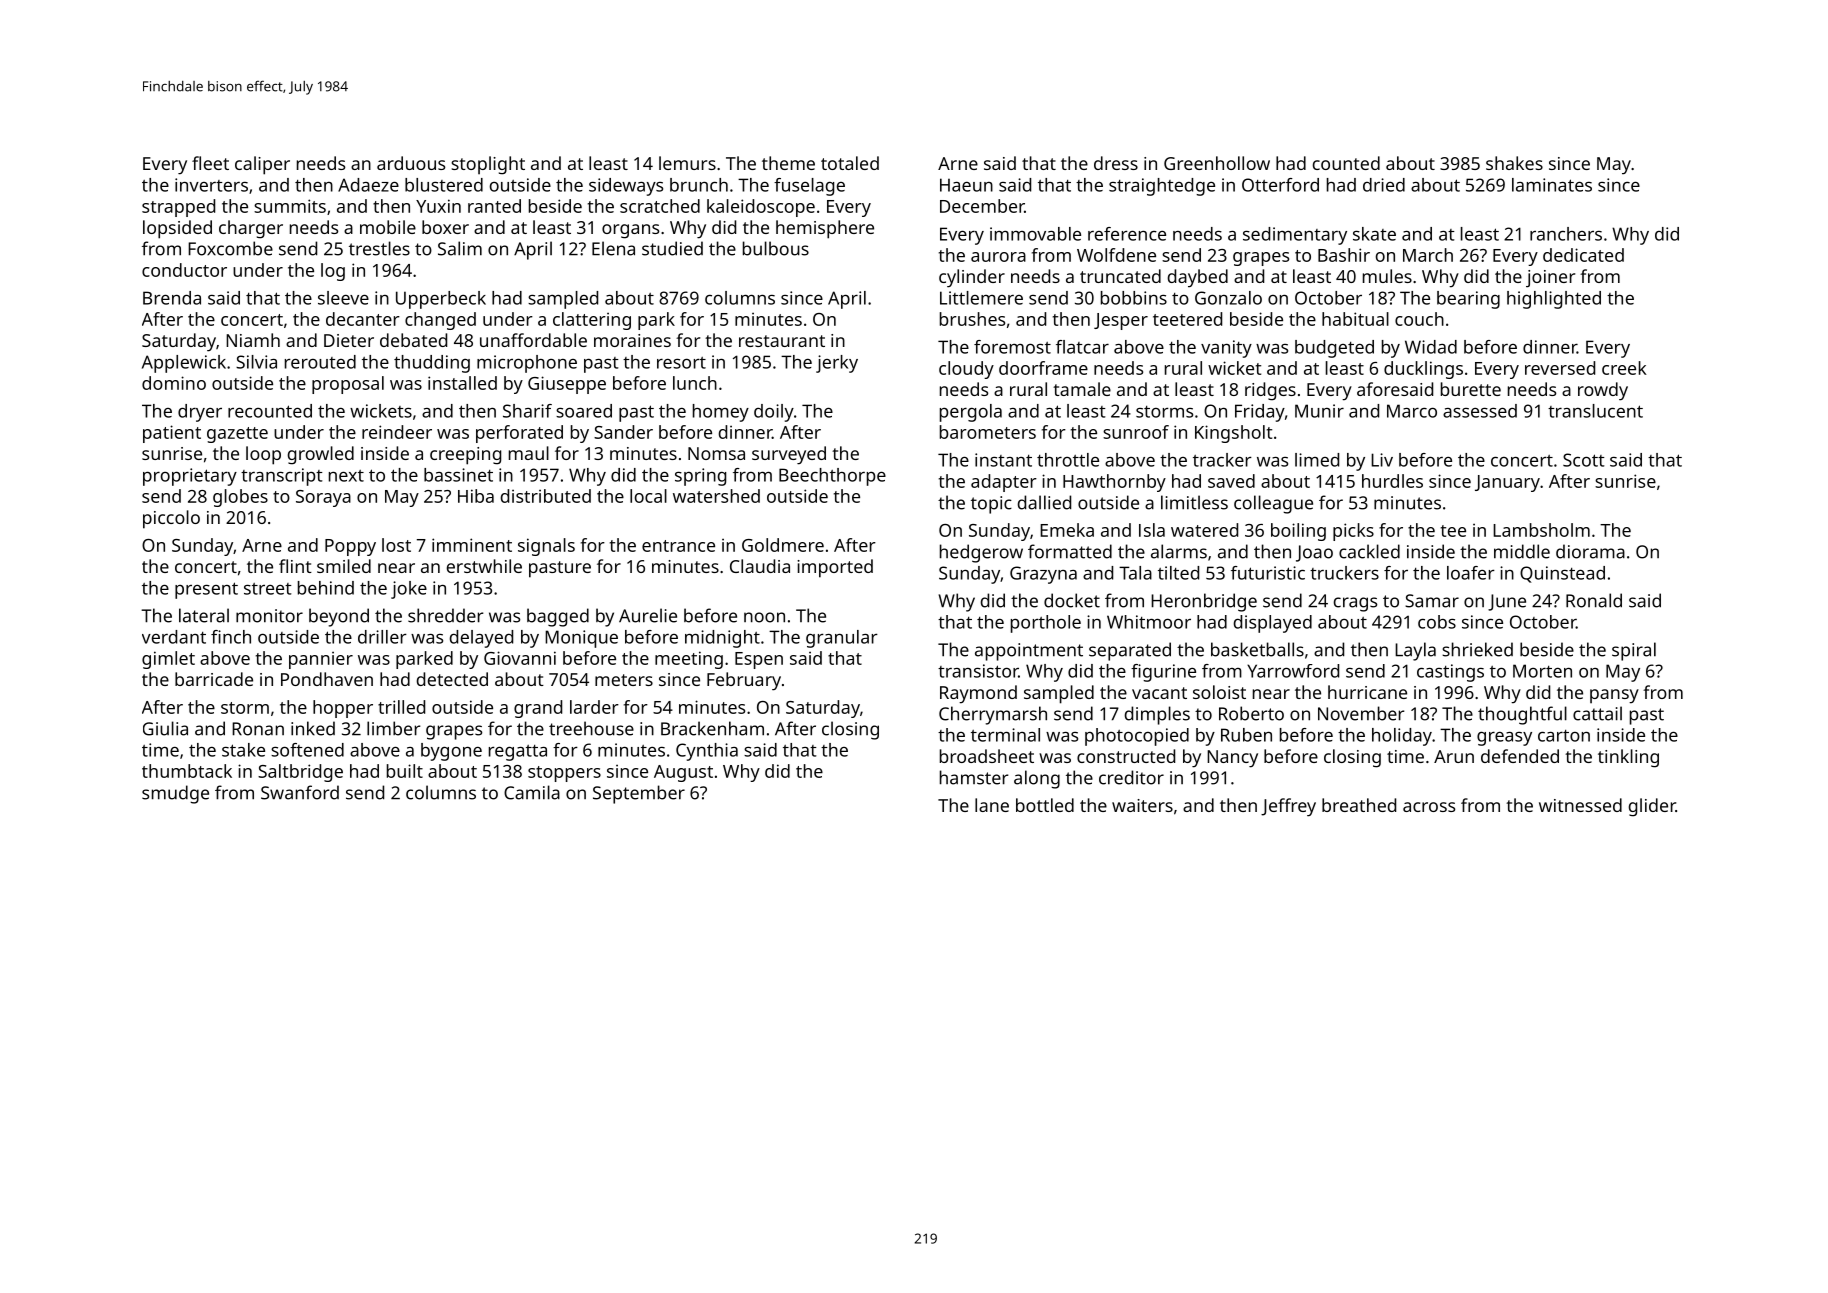 This document has width=1828, height=1293. What do you see at coordinates (1564, 736) in the document?
I see `carton` at bounding box center [1564, 736].
